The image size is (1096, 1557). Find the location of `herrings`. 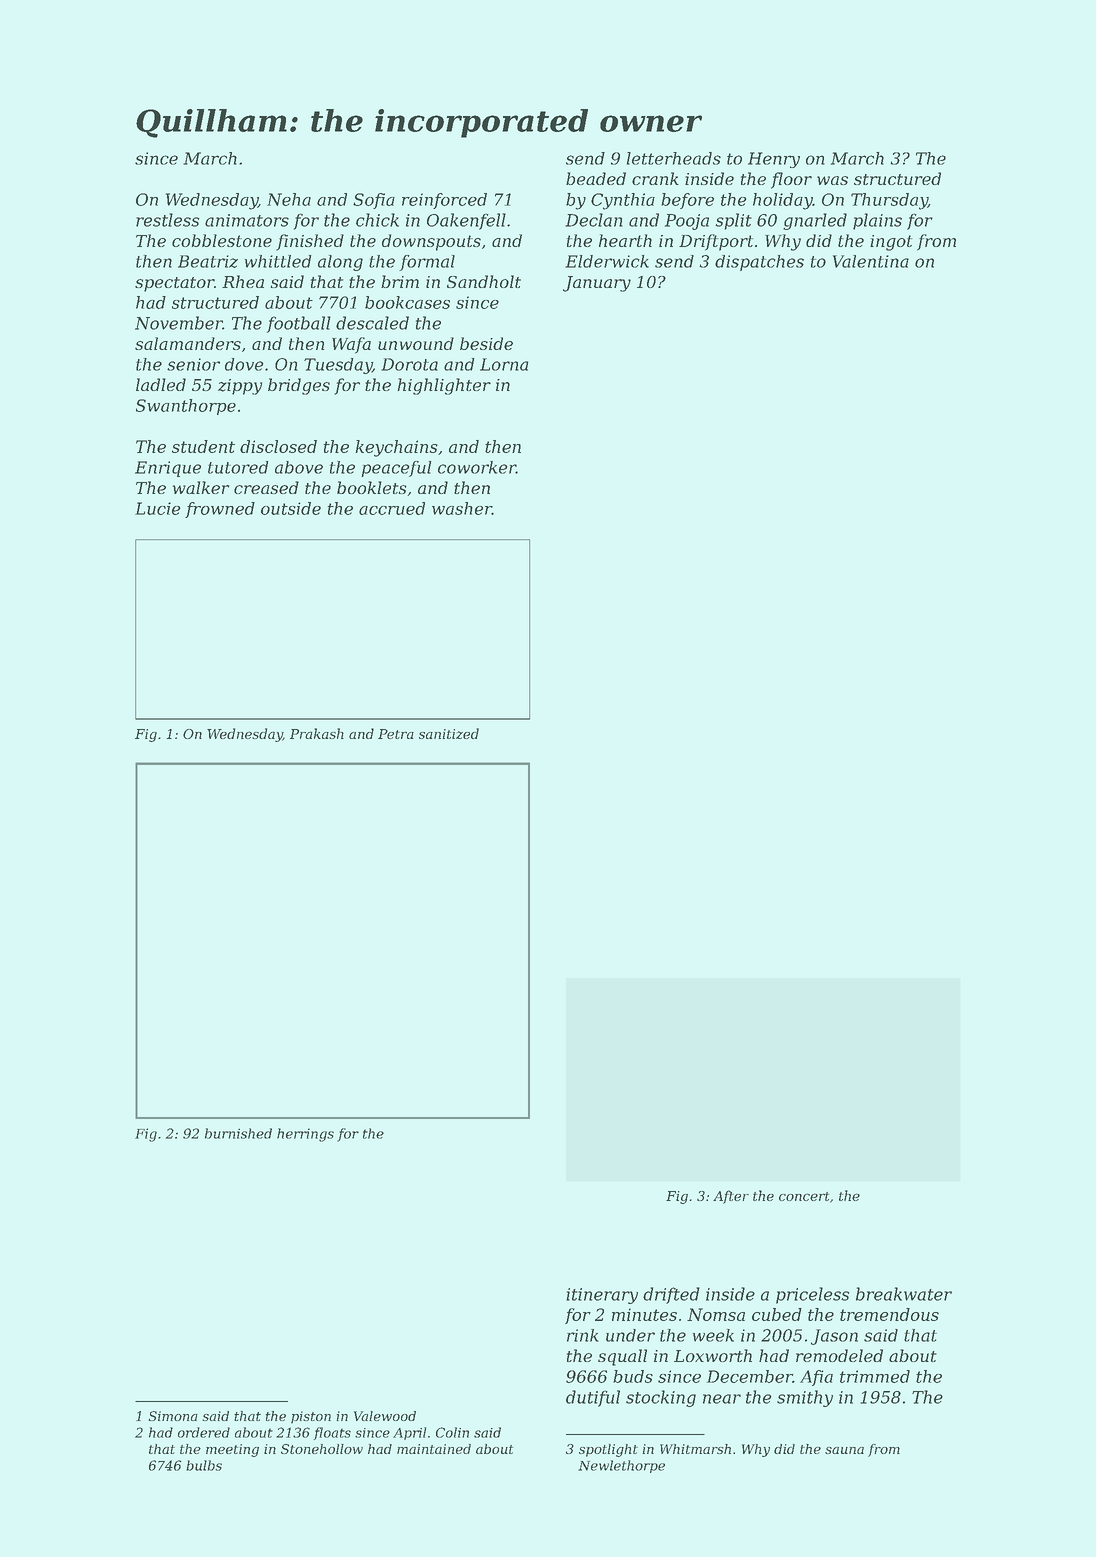

herrings is located at coordinates (305, 1135).
